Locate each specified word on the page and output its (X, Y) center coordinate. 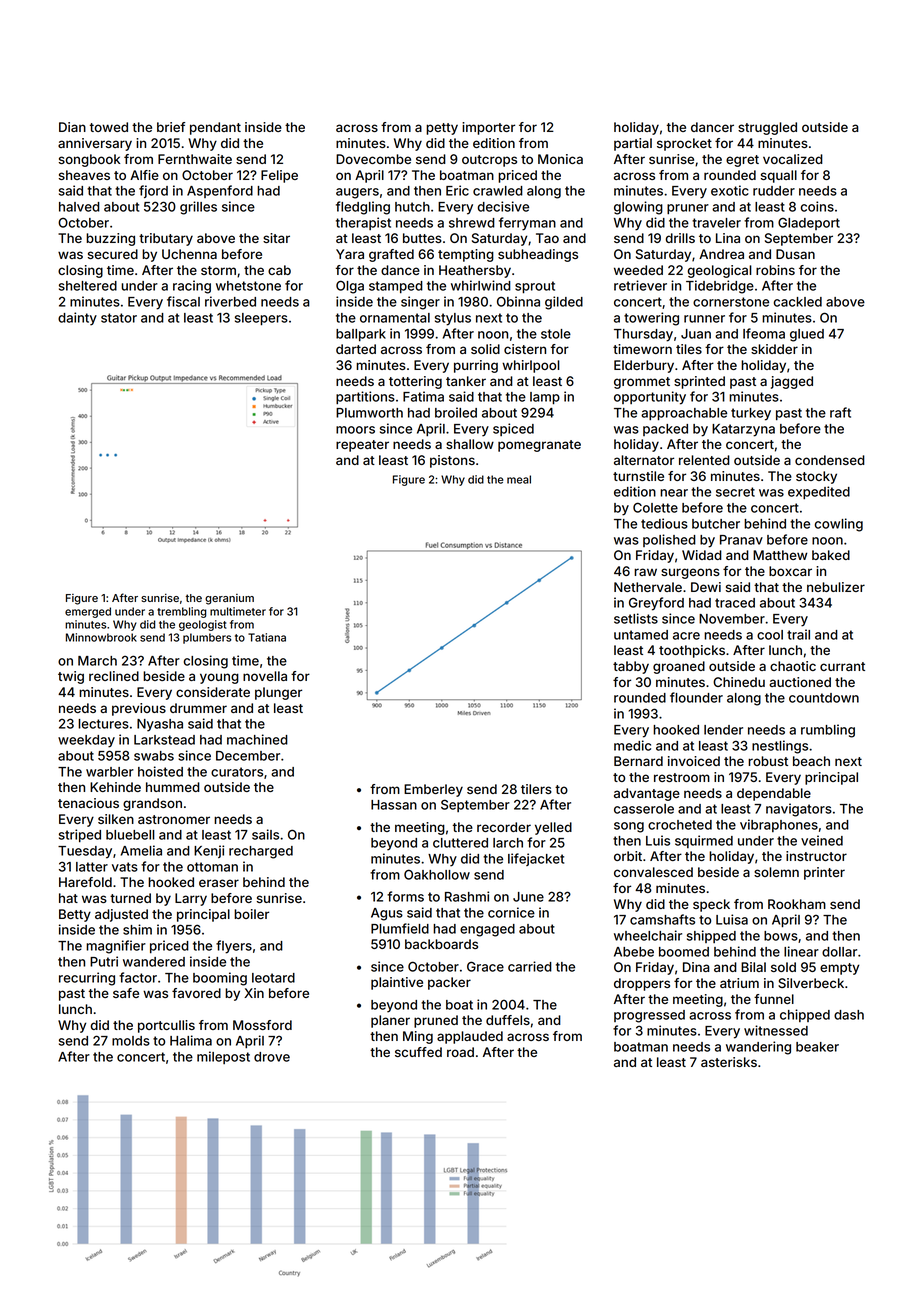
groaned (679, 667)
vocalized (793, 159)
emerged (88, 612)
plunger (278, 693)
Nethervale (648, 587)
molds (131, 1041)
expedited (819, 492)
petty (442, 129)
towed (109, 127)
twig (71, 677)
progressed (649, 1016)
